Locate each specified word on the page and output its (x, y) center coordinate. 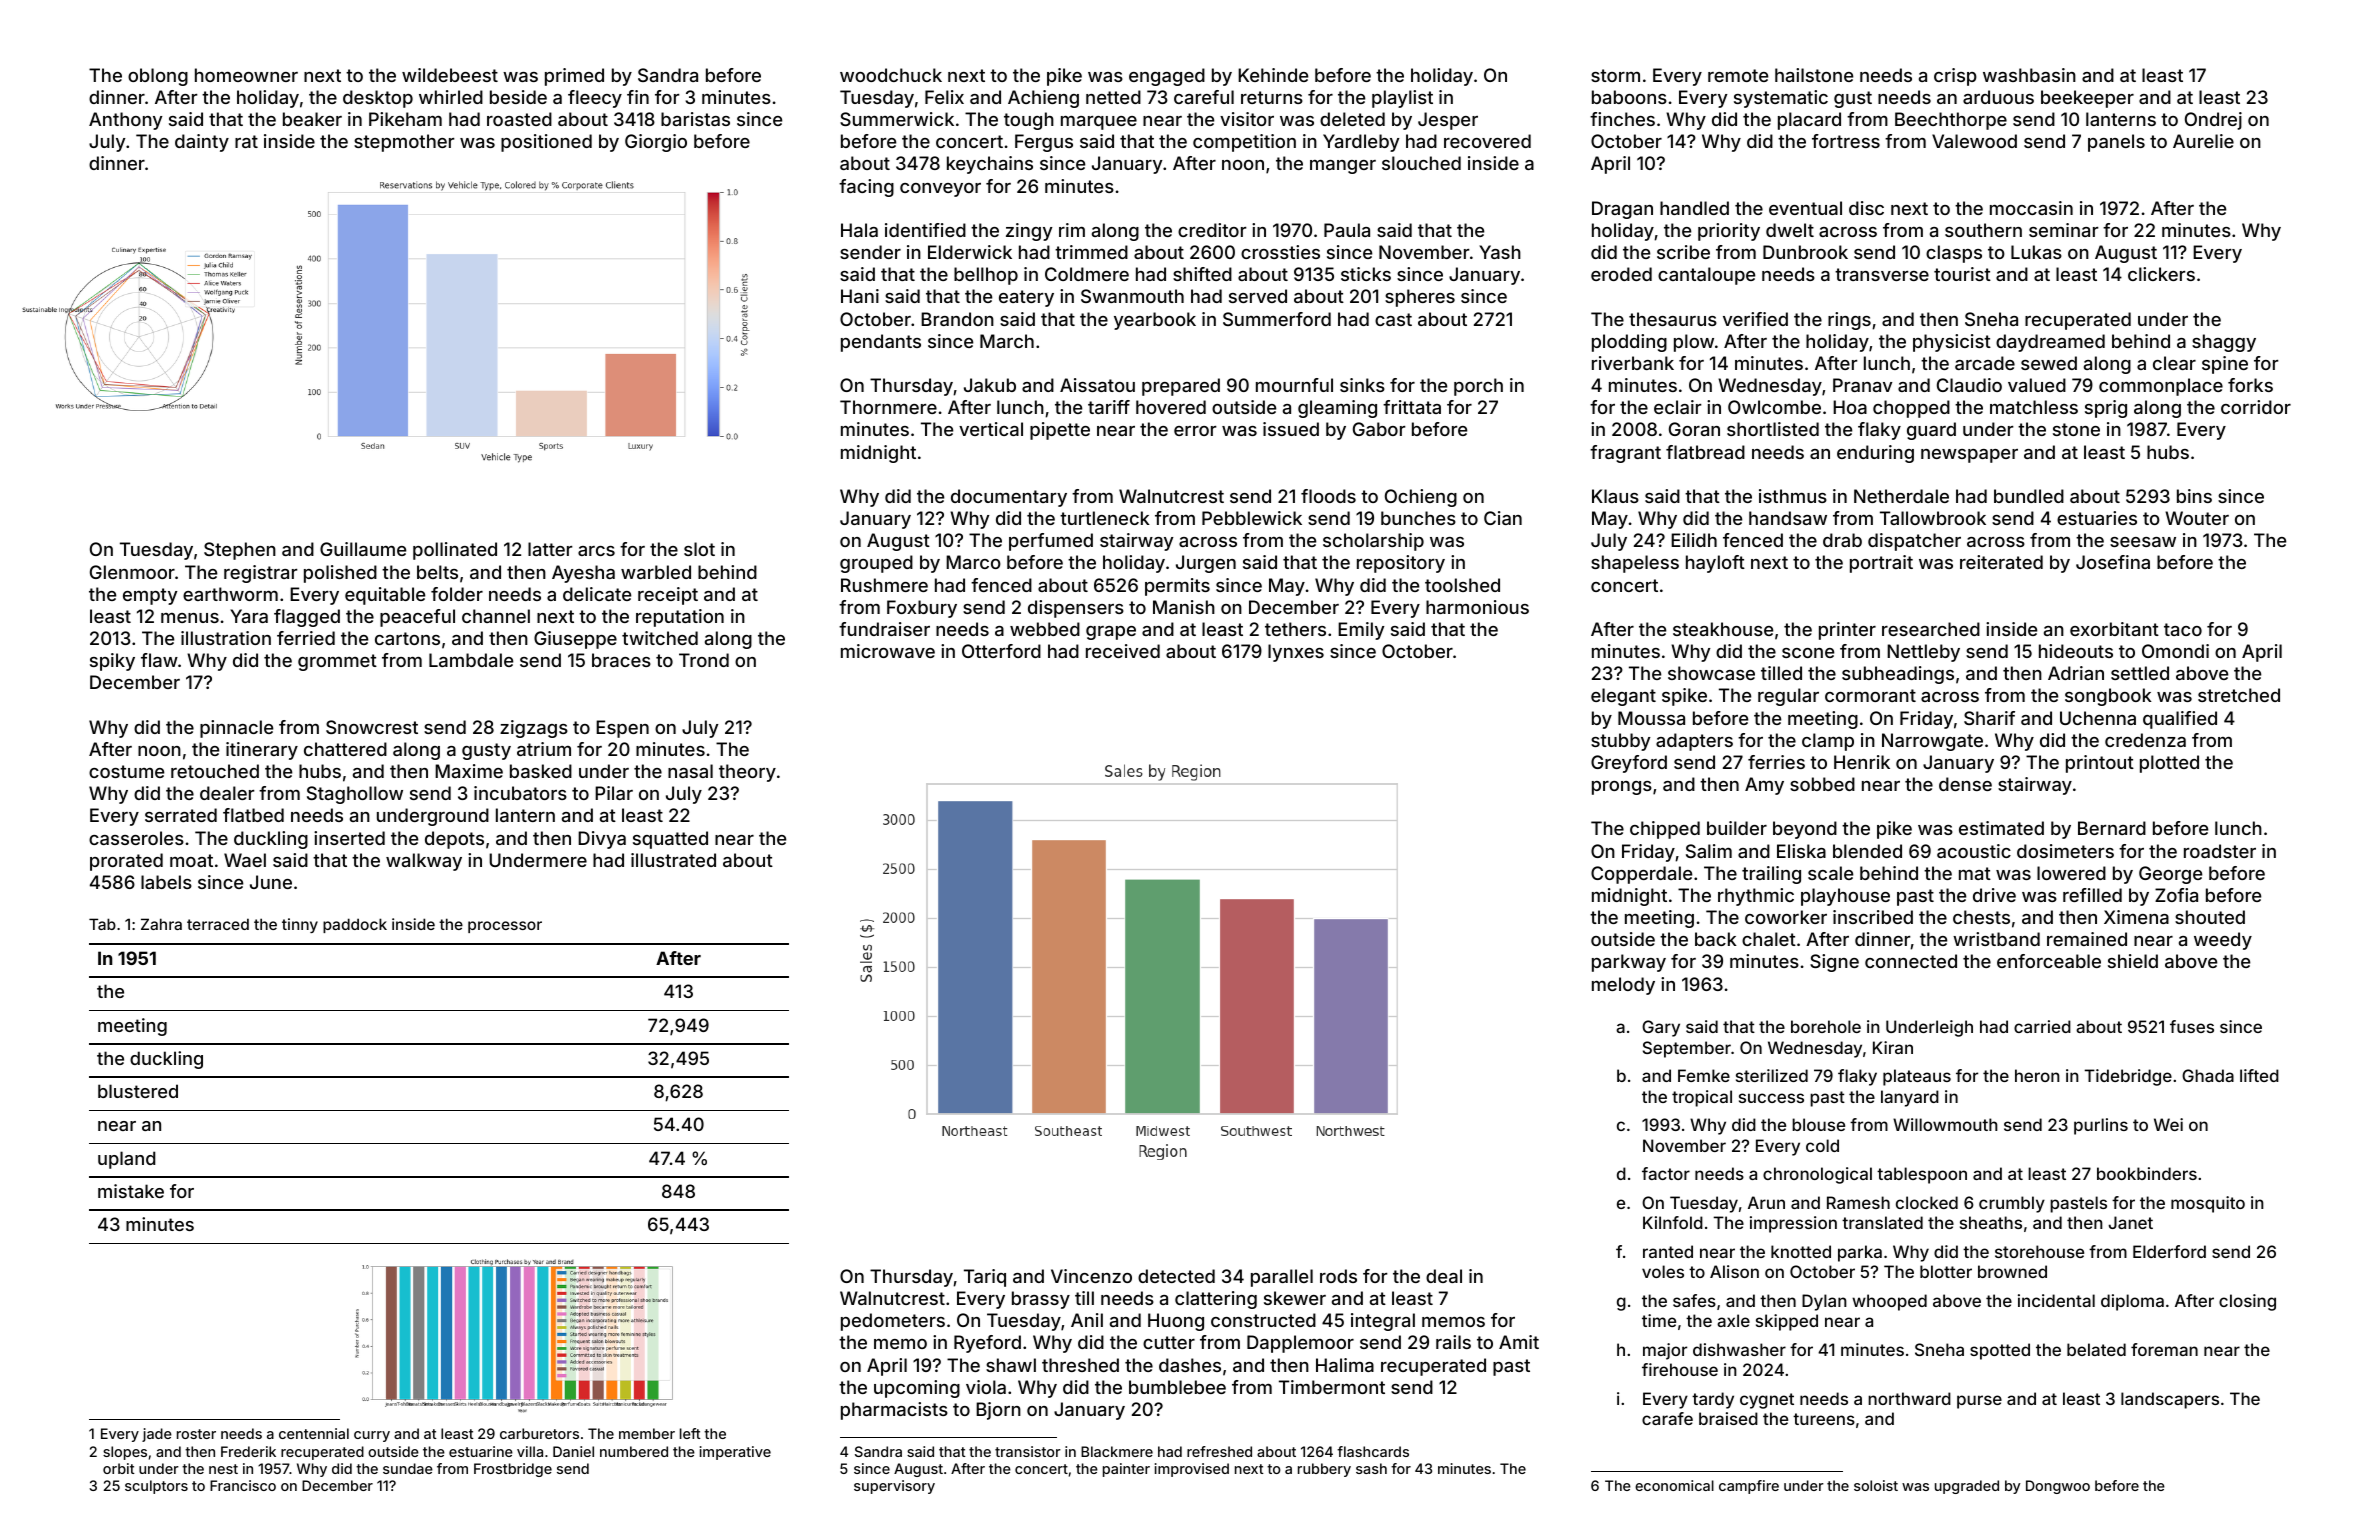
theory (747, 773)
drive (1994, 895)
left (690, 1433)
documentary (1009, 498)
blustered (138, 1091)
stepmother (404, 143)
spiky (112, 662)
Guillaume (363, 549)
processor (505, 927)
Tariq (985, 1278)
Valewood (1974, 141)
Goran (1694, 429)
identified (925, 230)
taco (2183, 629)
